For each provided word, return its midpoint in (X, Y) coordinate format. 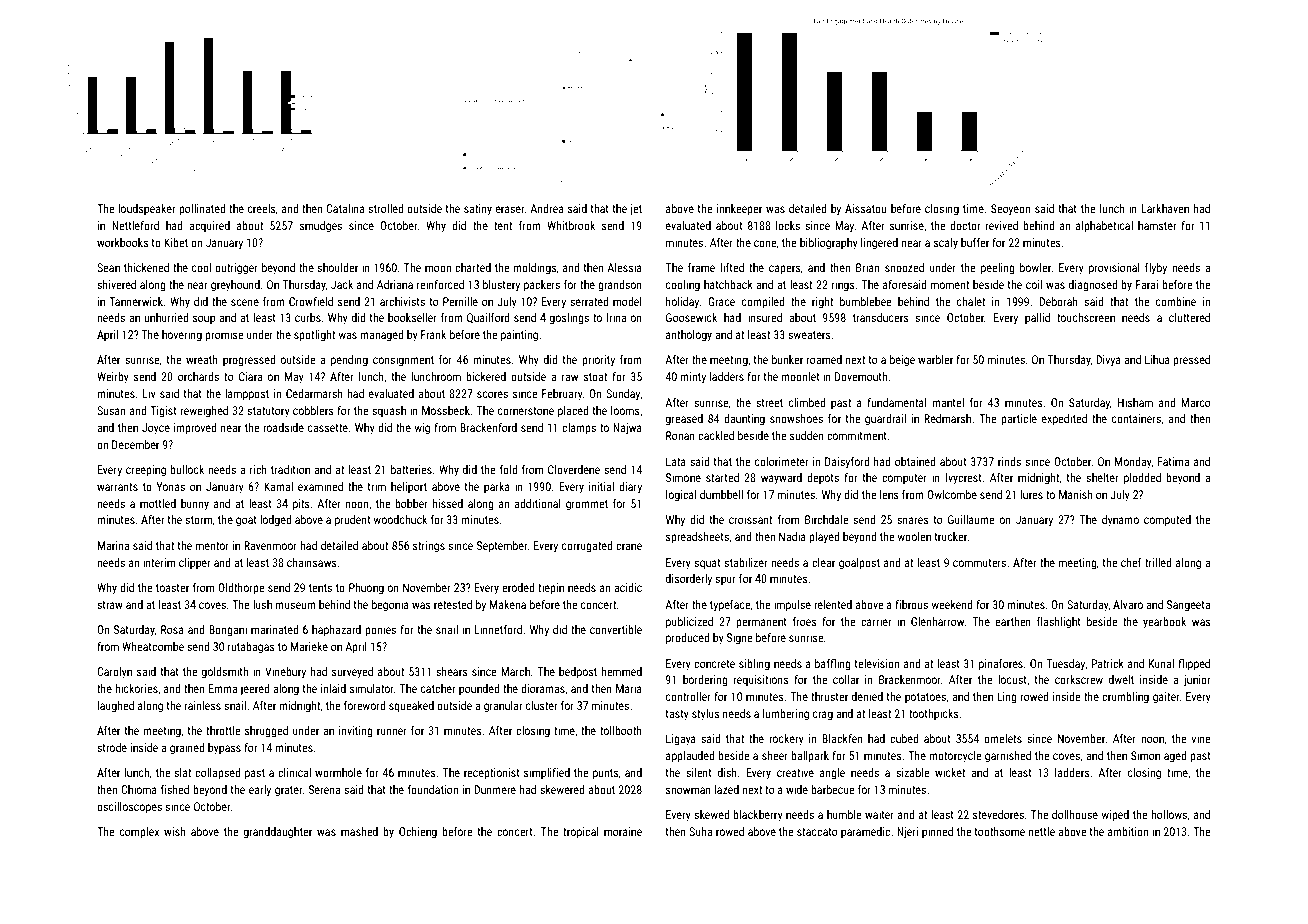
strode (112, 747)
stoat (595, 377)
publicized (689, 623)
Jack (342, 284)
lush (262, 604)
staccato (817, 832)
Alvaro (1128, 604)
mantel (948, 402)
